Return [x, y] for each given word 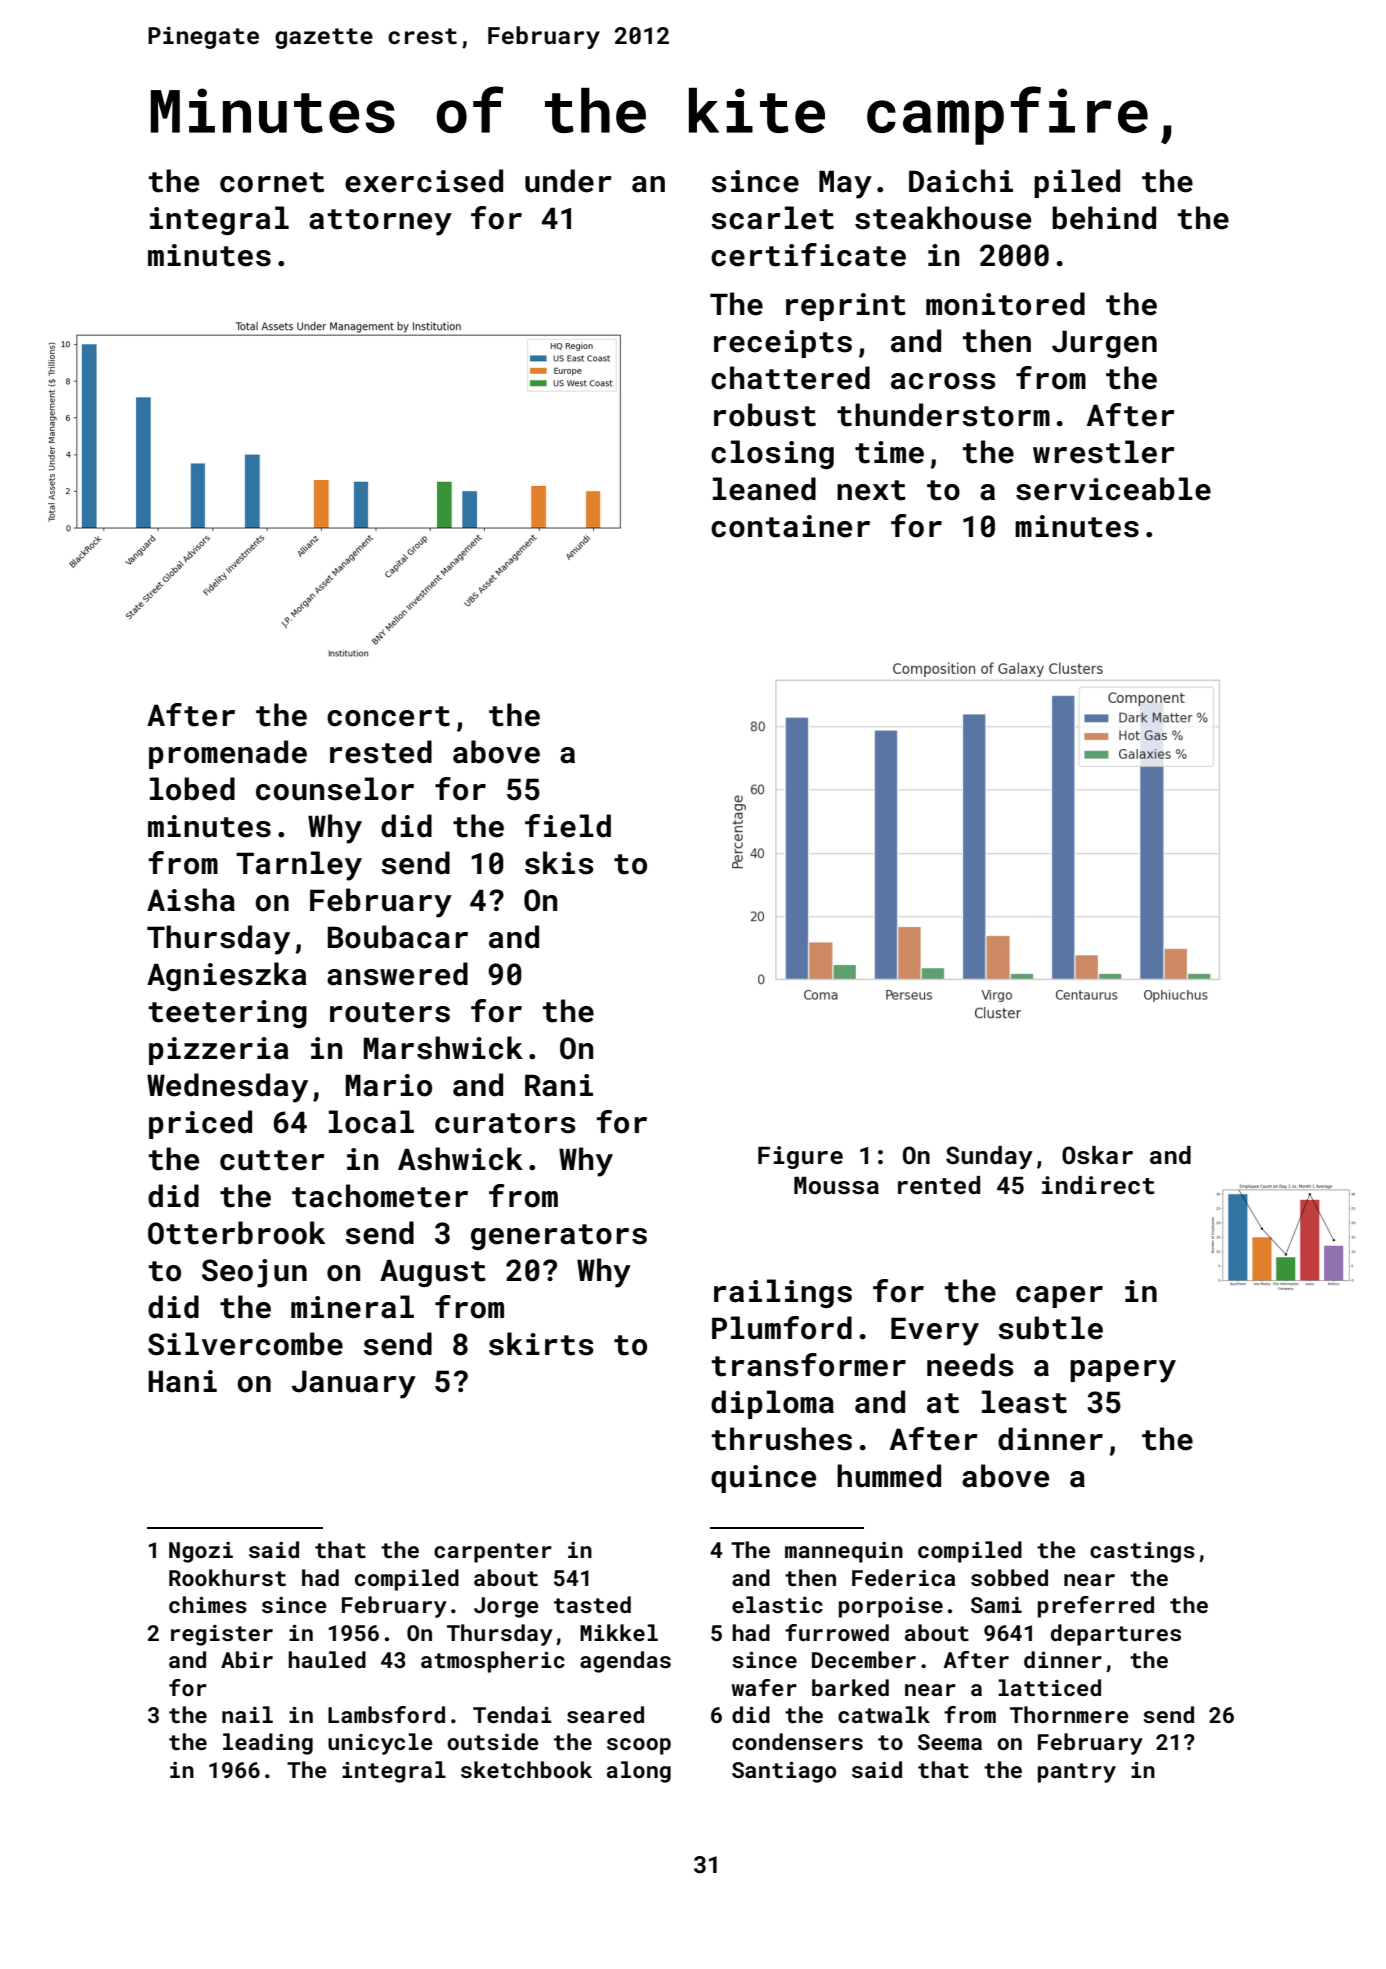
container [790, 526]
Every [935, 1331]
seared [605, 1714]
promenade [228, 754]
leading [268, 1744]
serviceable [1113, 489]
